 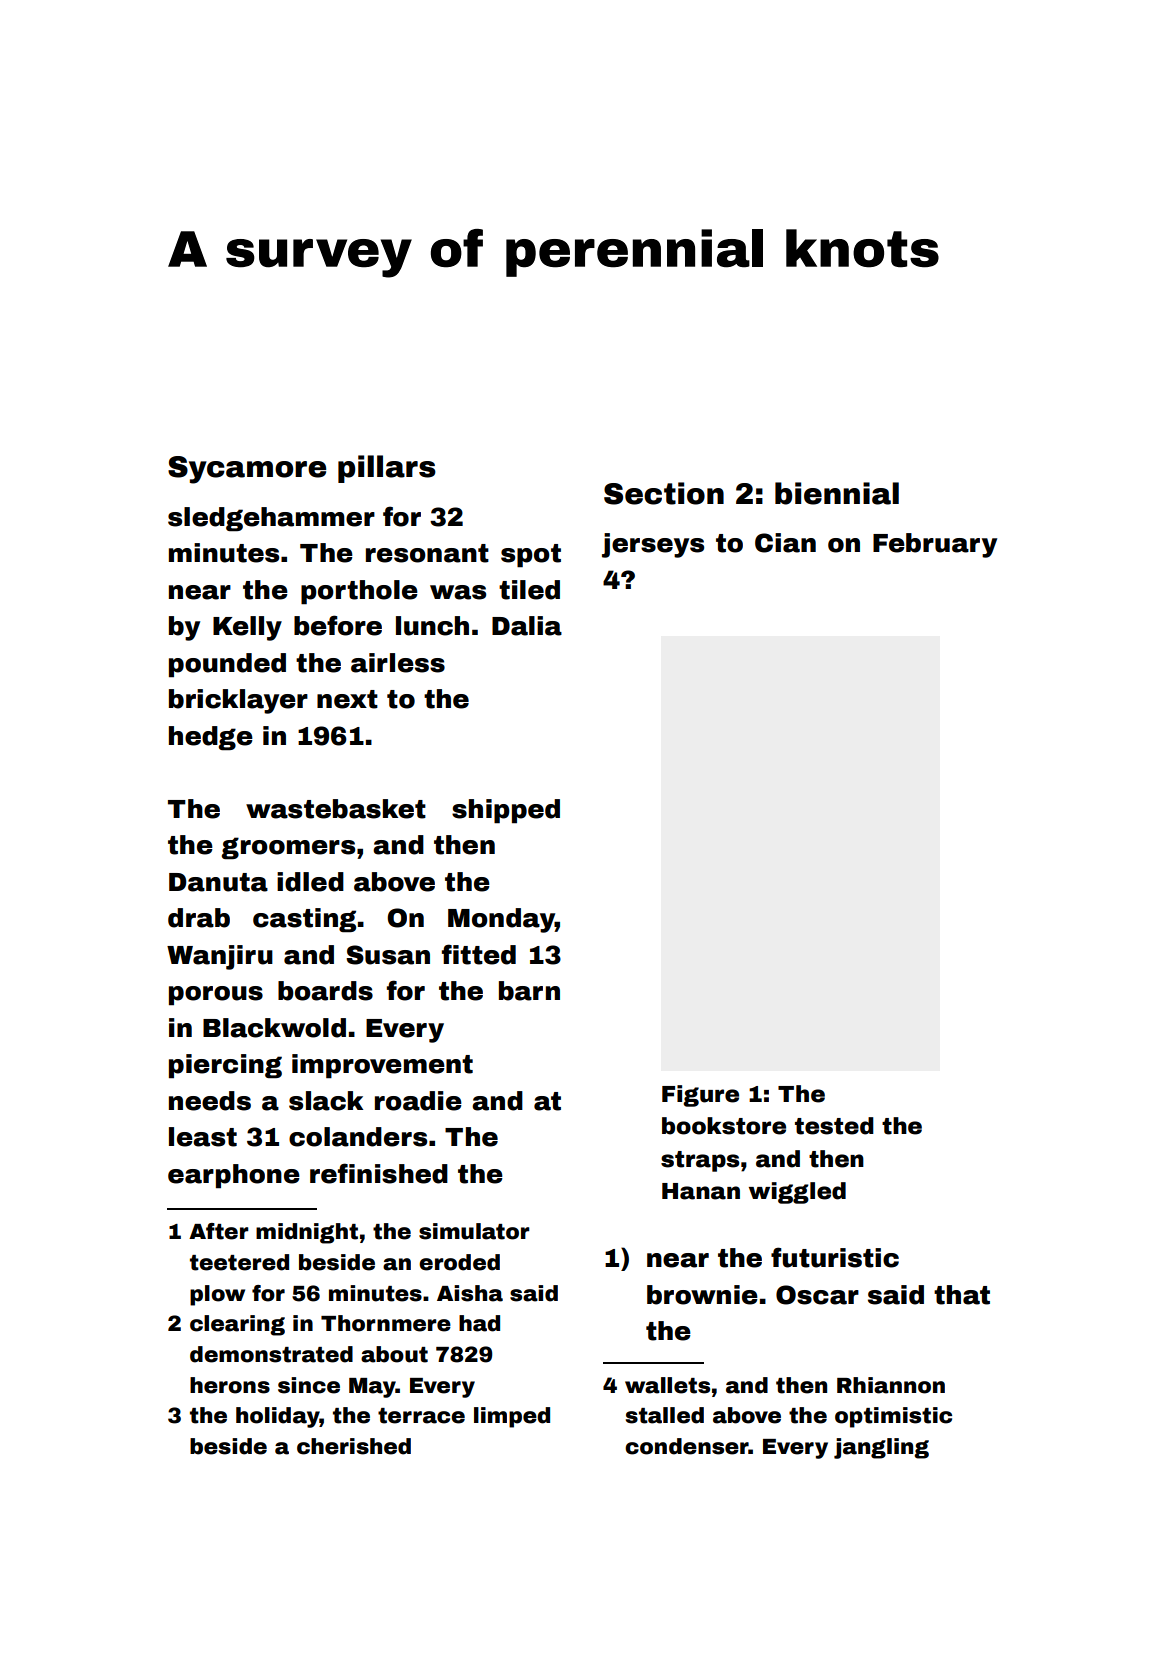 What do you see at coordinates (199, 918) in the screenshot?
I see `drab` at bounding box center [199, 918].
